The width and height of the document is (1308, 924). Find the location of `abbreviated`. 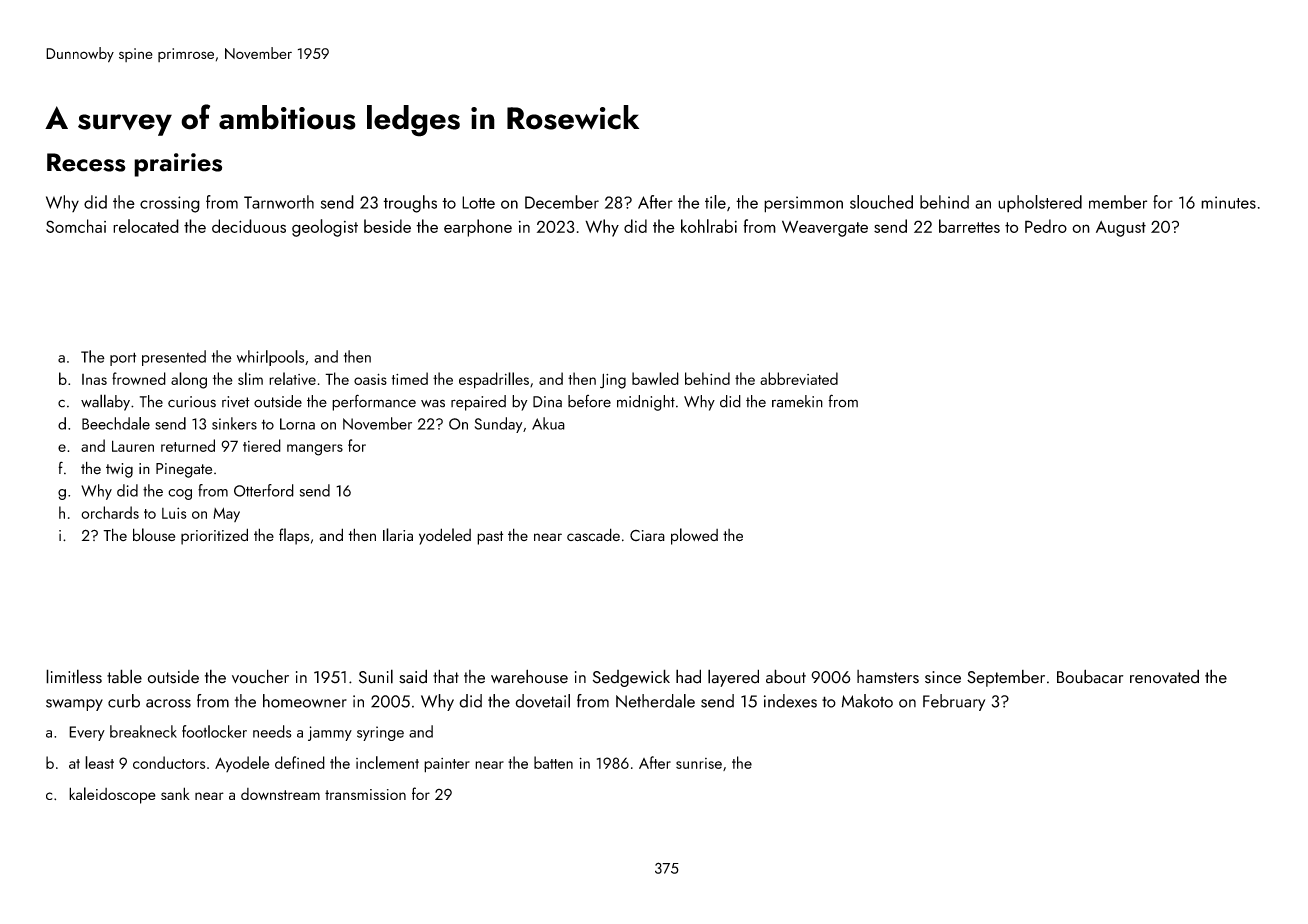

abbreviated is located at coordinates (799, 378).
